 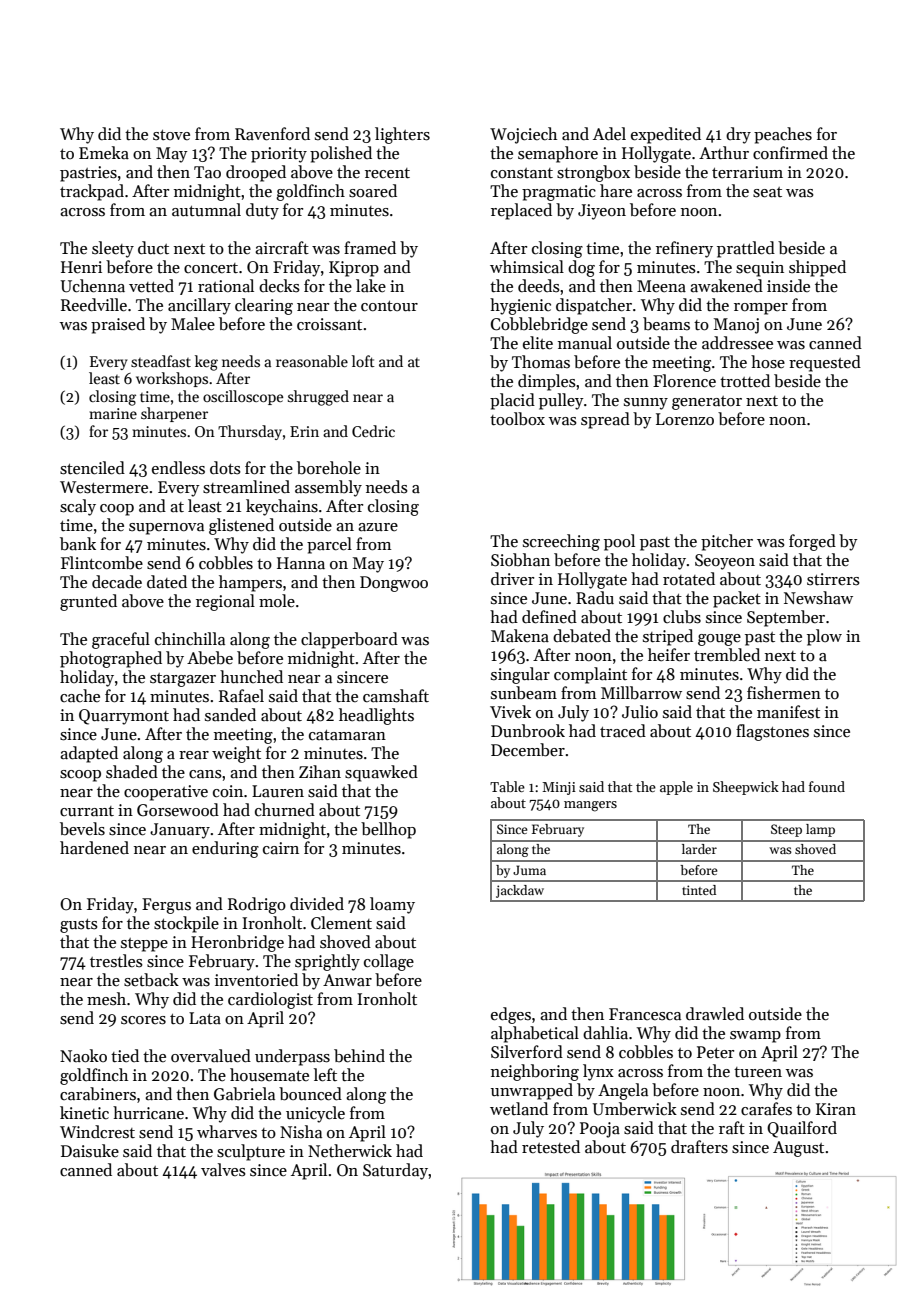 What do you see at coordinates (117, 582) in the screenshot?
I see `decade` at bounding box center [117, 582].
